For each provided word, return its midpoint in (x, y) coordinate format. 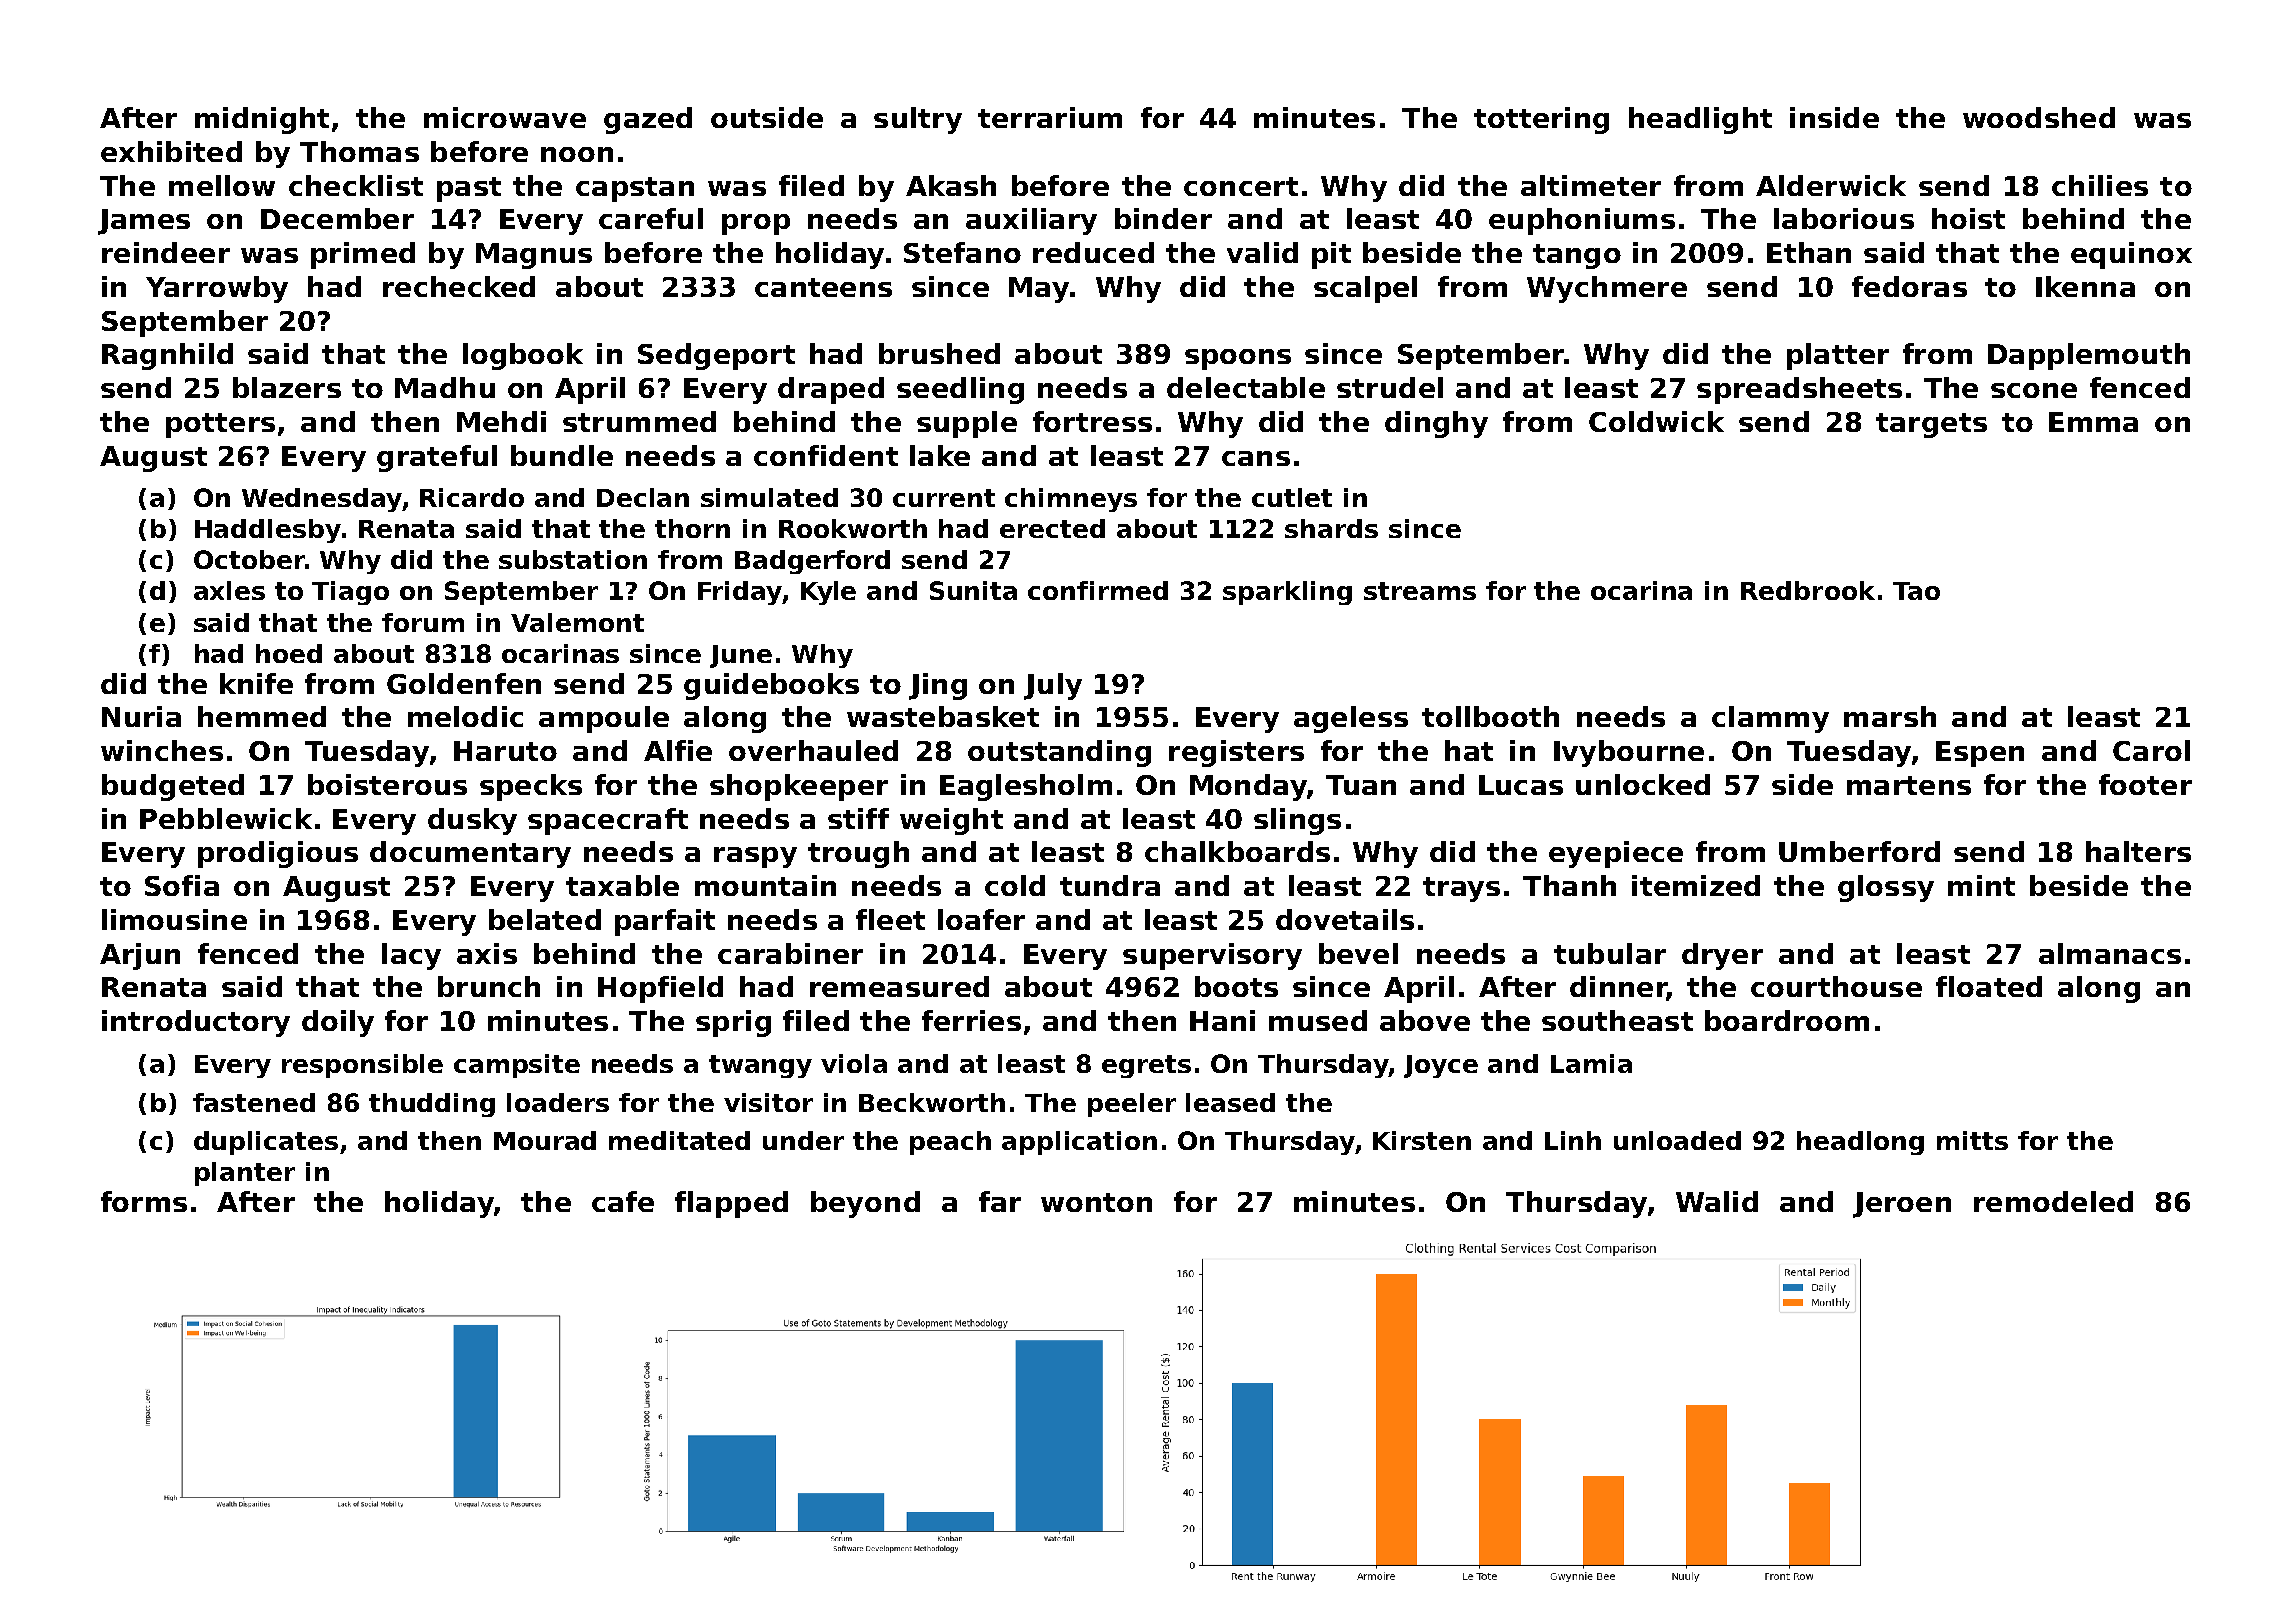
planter (245, 1174)
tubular (1610, 953)
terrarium (1050, 117)
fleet (890, 919)
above (1425, 1020)
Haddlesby (268, 531)
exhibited (171, 151)
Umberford (1859, 851)
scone (2034, 390)
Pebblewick (226, 818)
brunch (489, 986)
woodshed (2039, 117)
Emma (2093, 422)
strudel (1390, 387)
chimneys (1071, 500)
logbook (523, 356)
